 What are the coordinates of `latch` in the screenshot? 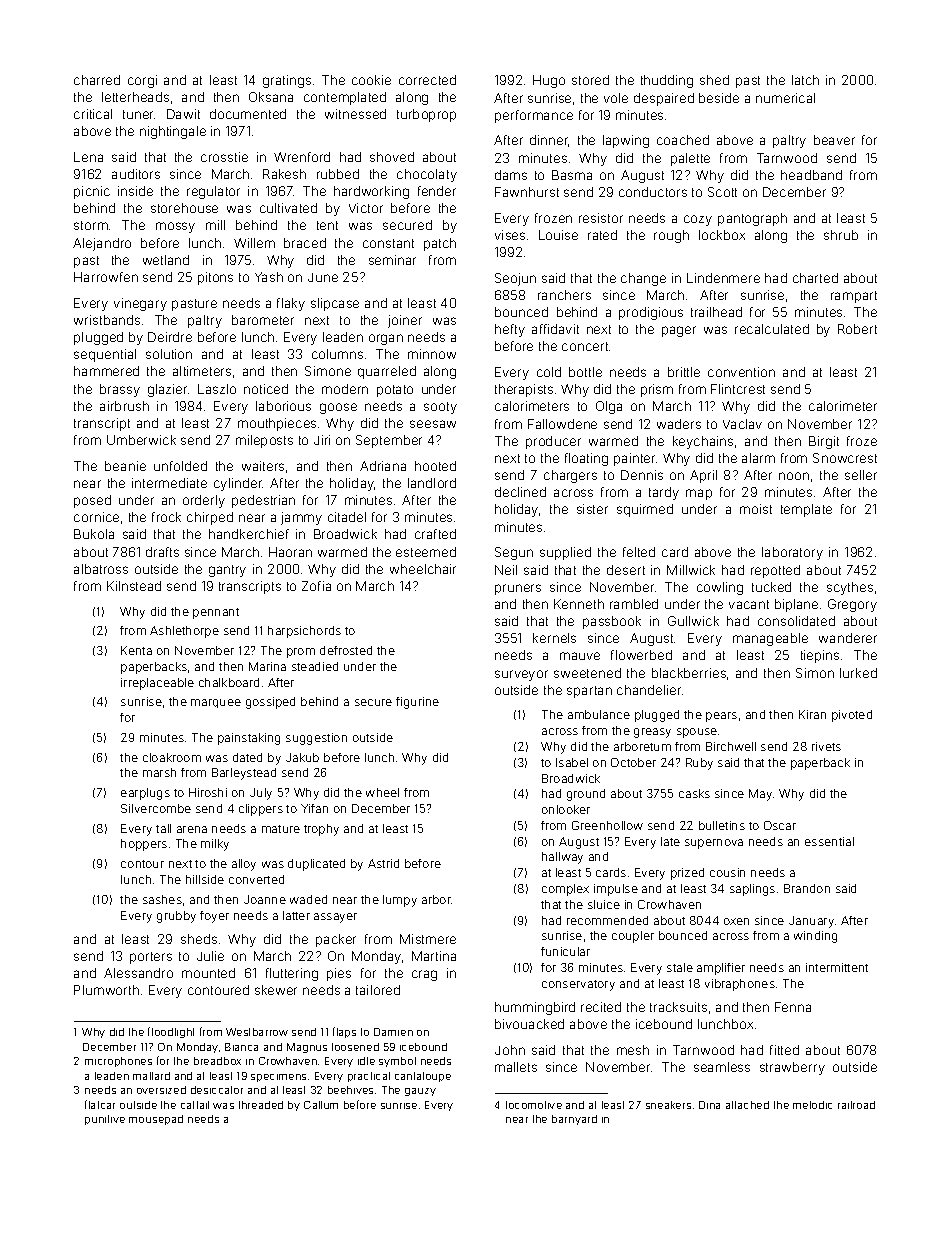 It's located at (805, 80).
